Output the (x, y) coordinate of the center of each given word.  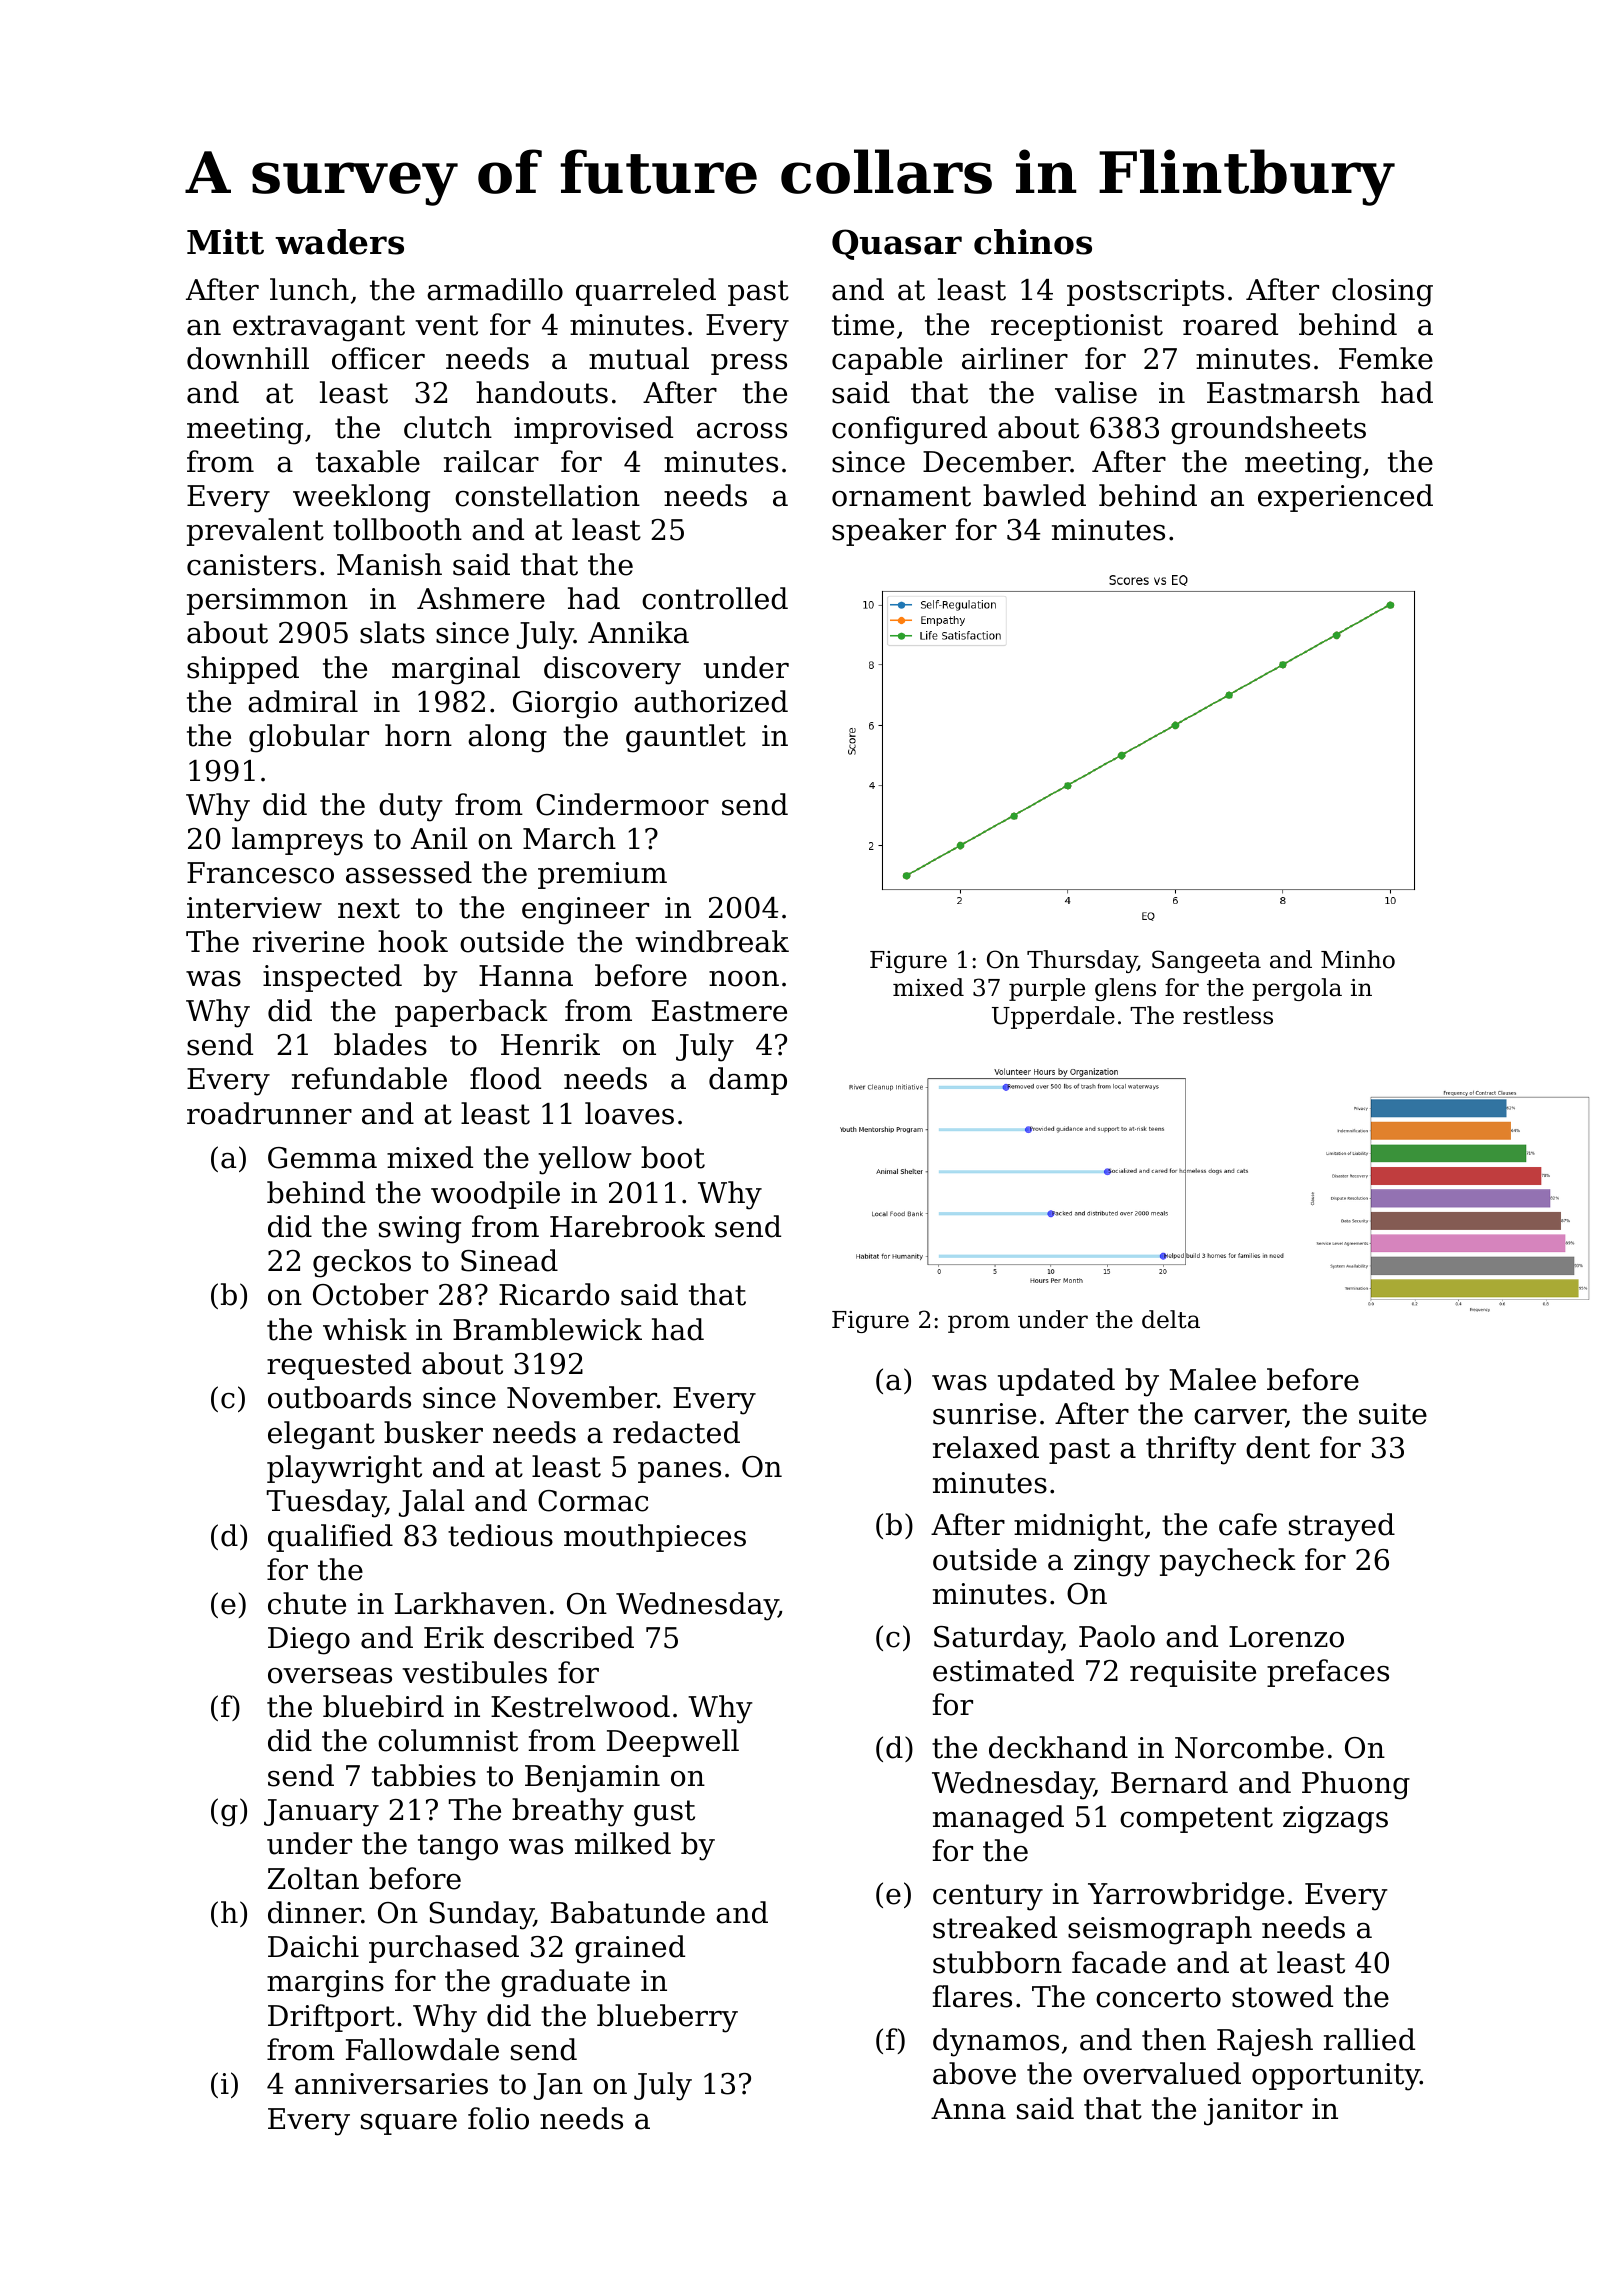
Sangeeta (1206, 961)
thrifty (1191, 1450)
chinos (1033, 242)
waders (339, 242)
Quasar (897, 244)
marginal (456, 670)
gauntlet (686, 738)
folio (498, 2118)
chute (307, 1603)
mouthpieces (655, 1538)
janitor (1253, 2112)
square (409, 2124)
